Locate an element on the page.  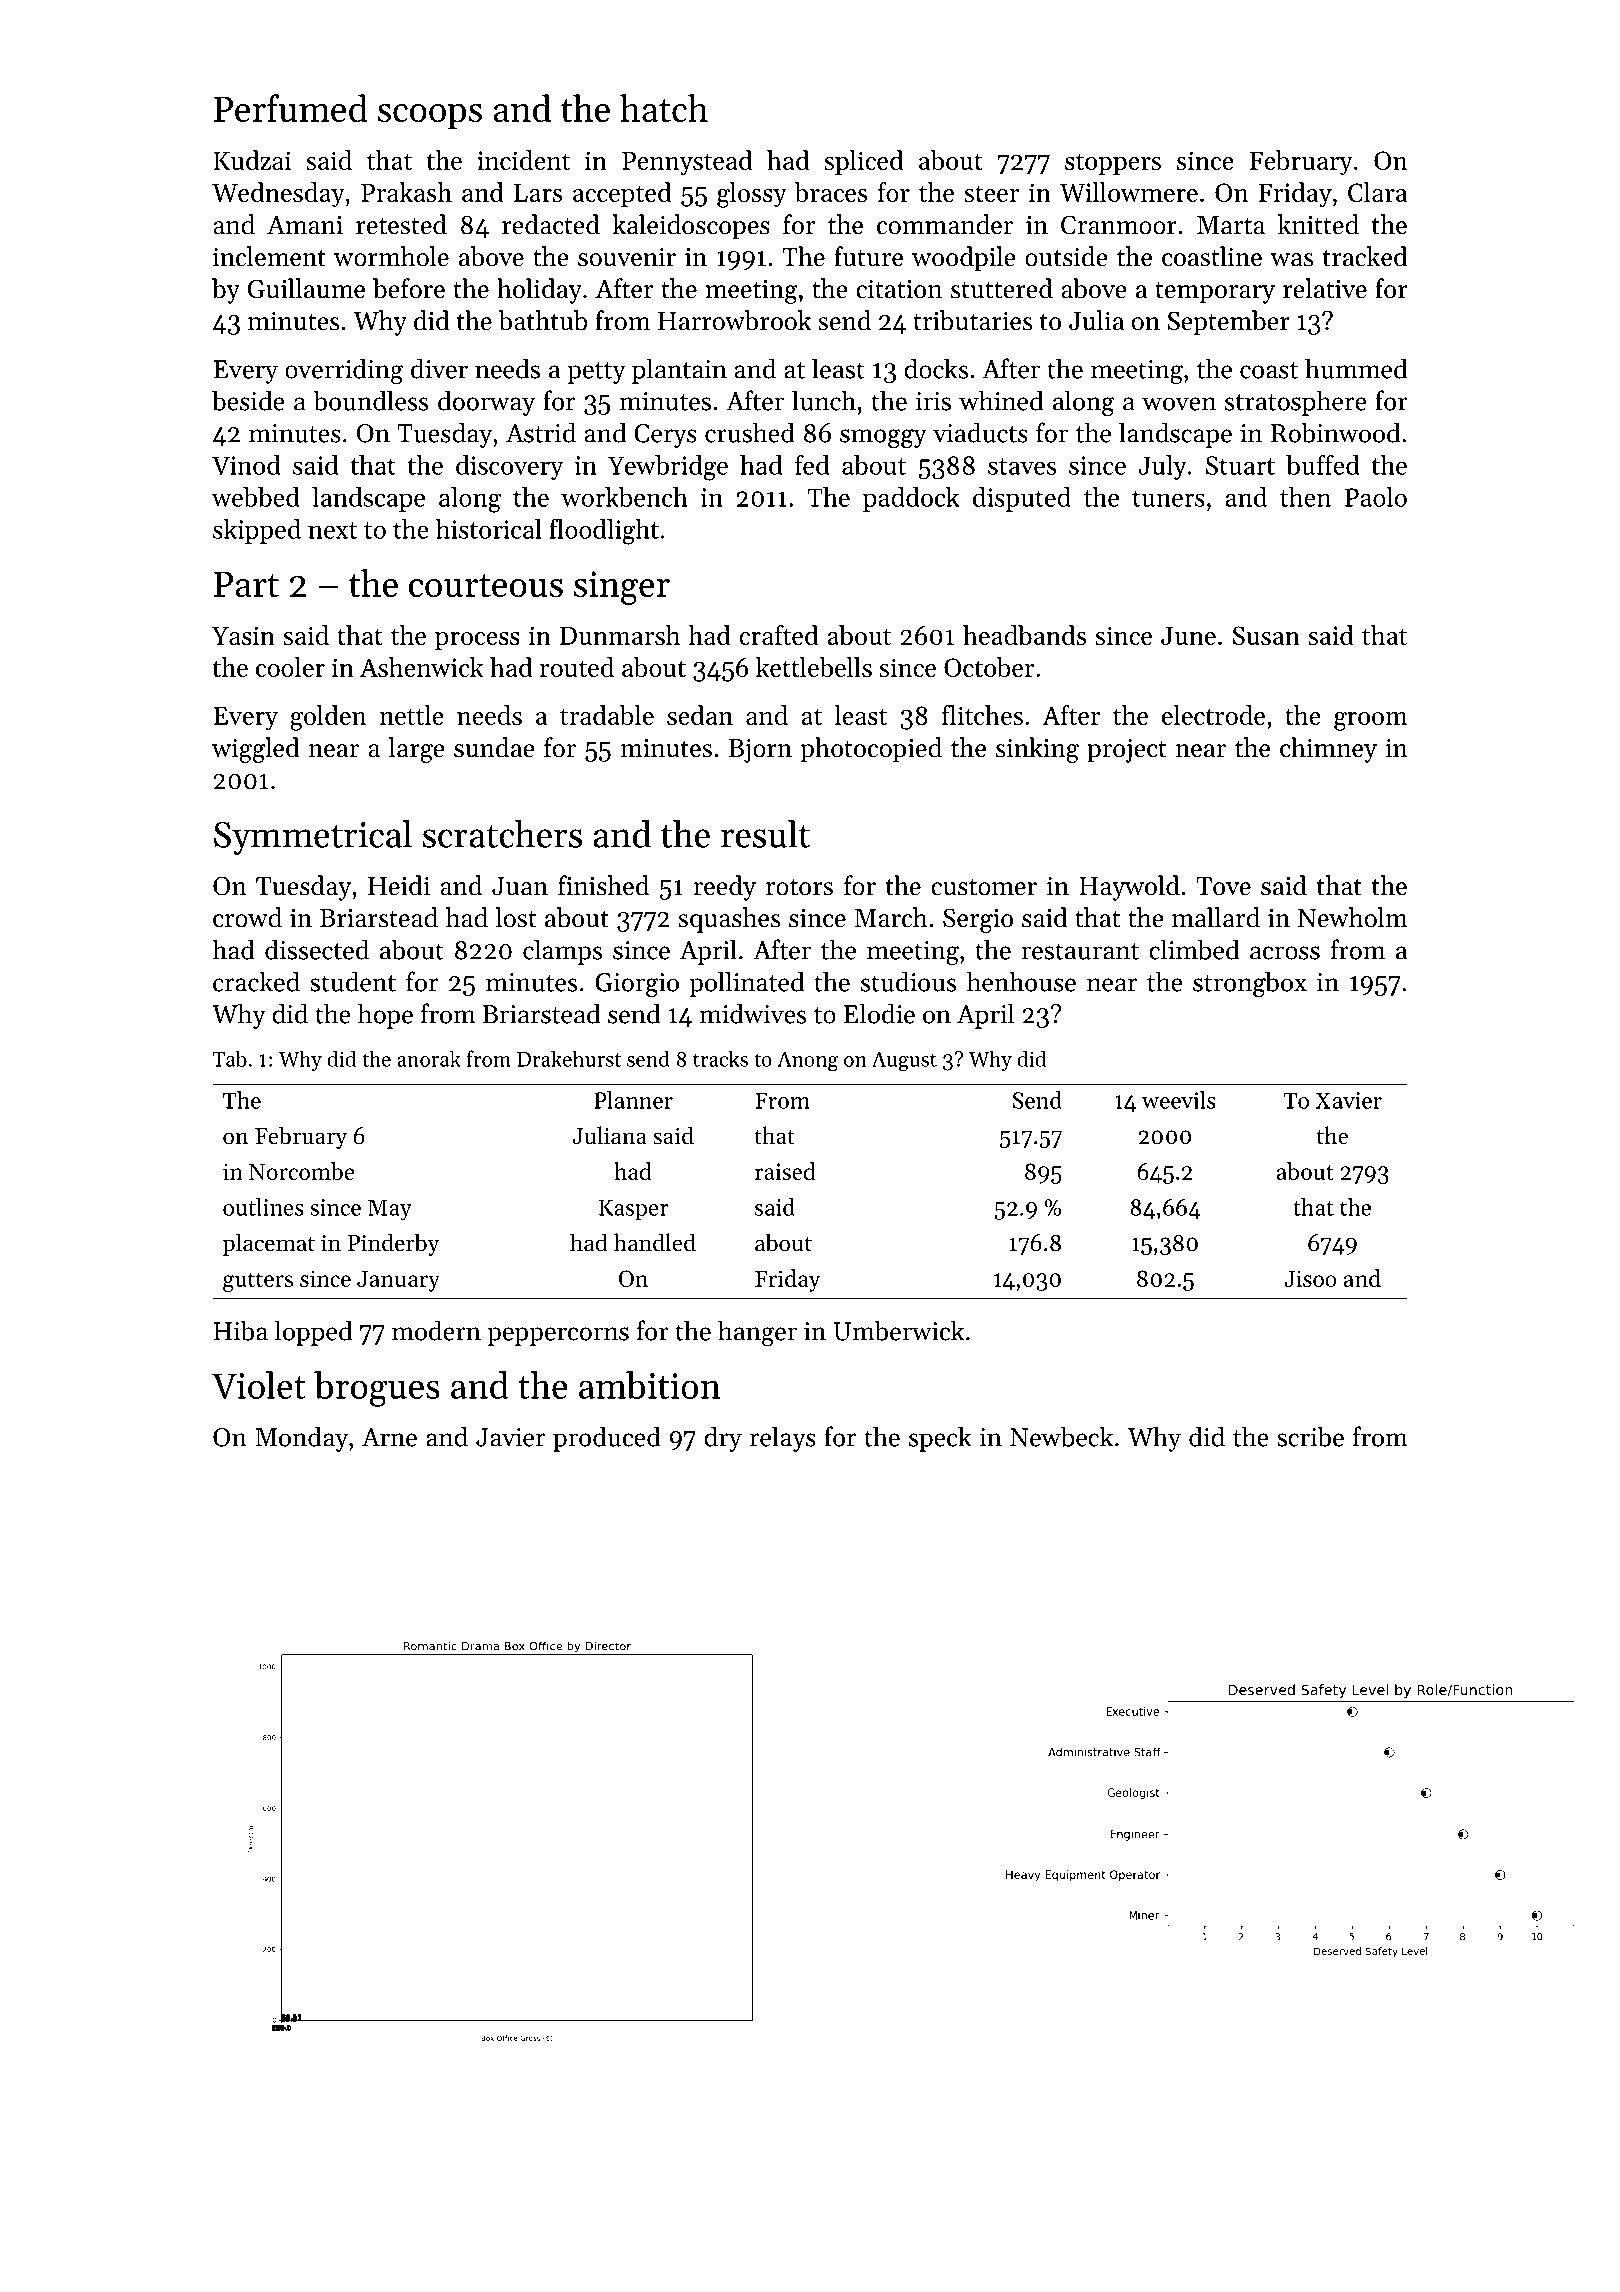
Sergio is located at coordinates (978, 920).
